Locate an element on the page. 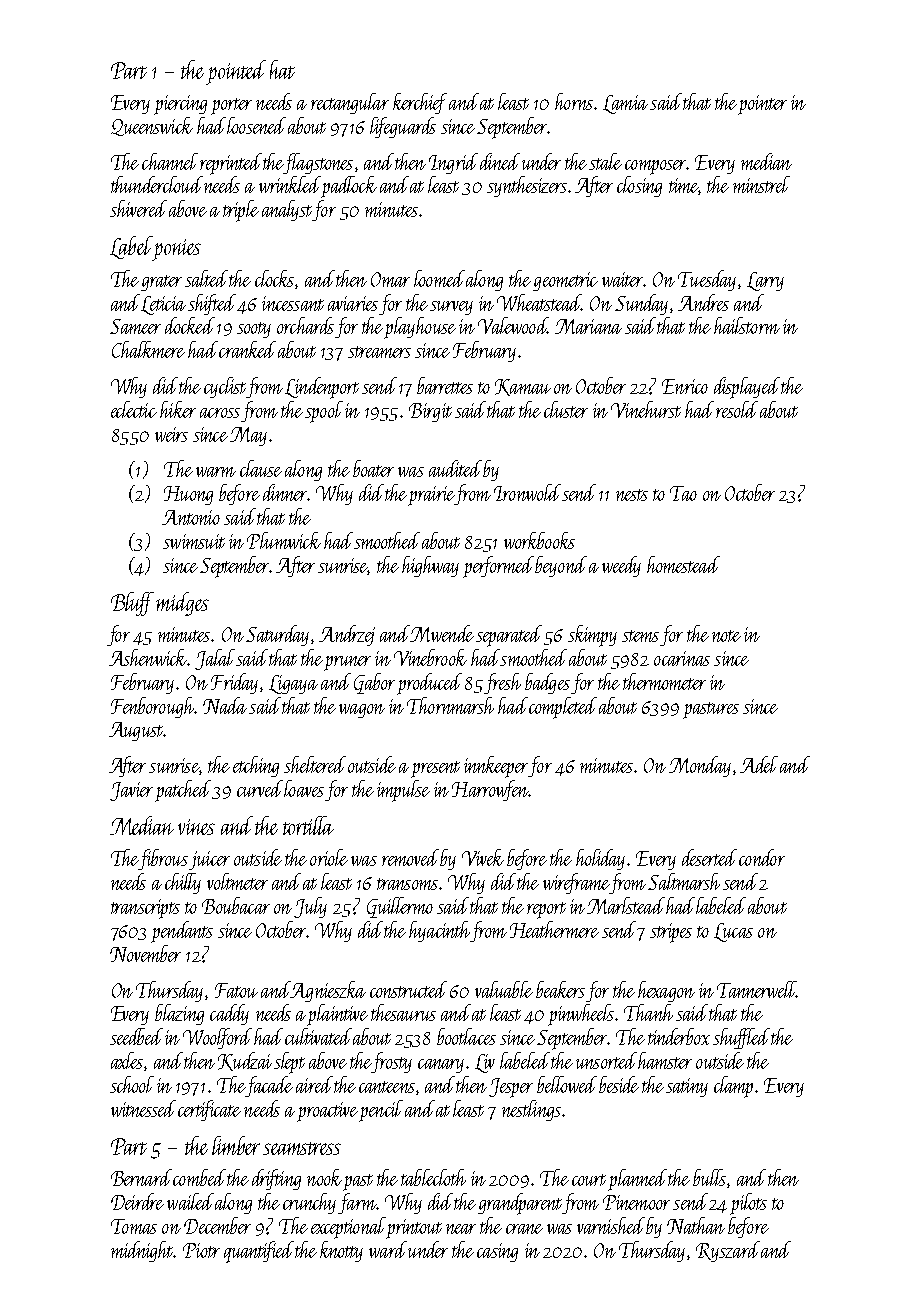 The height and width of the document is (1308, 924). casing is located at coordinates (497, 1252).
